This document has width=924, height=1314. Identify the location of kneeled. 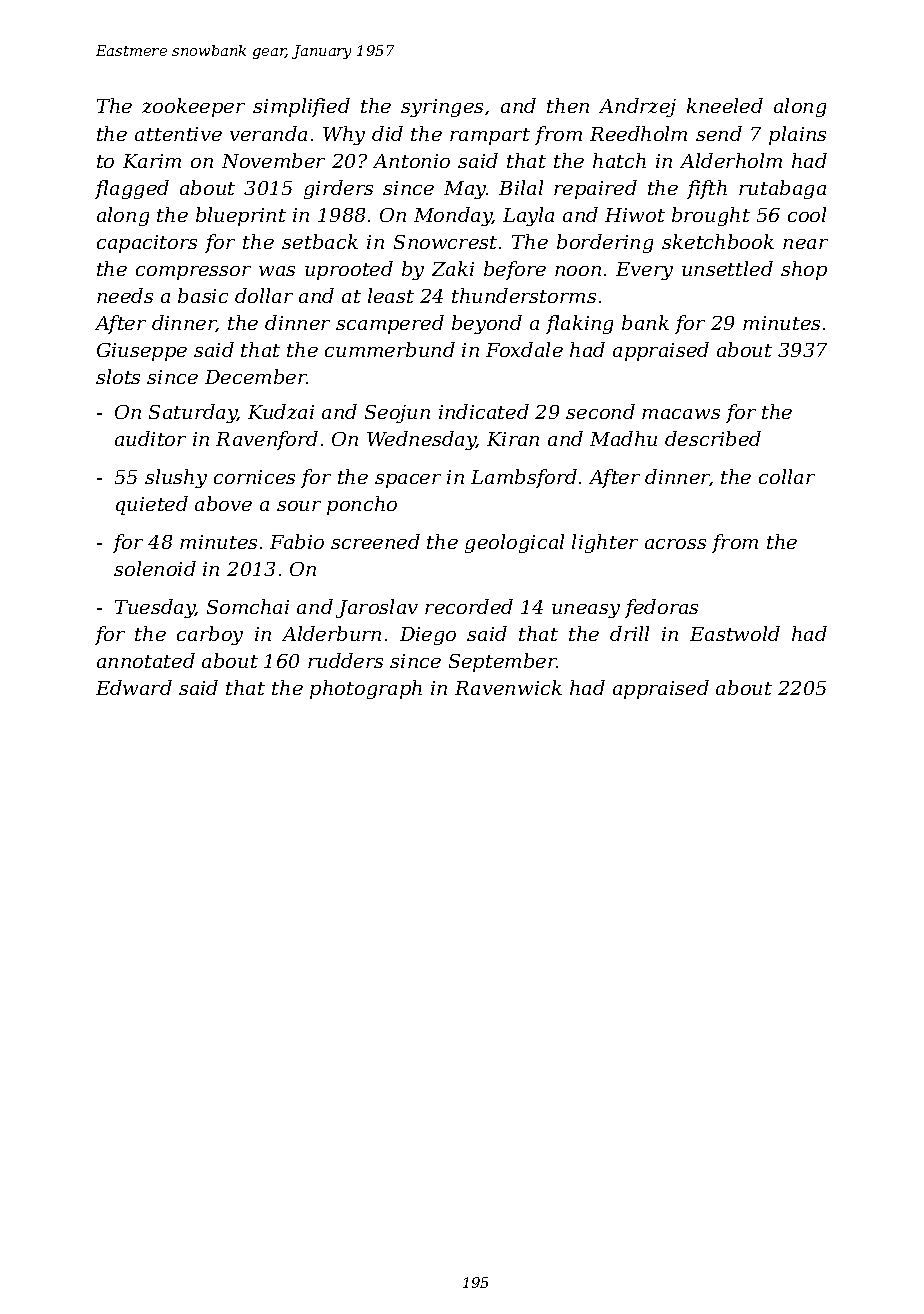
(725, 105).
